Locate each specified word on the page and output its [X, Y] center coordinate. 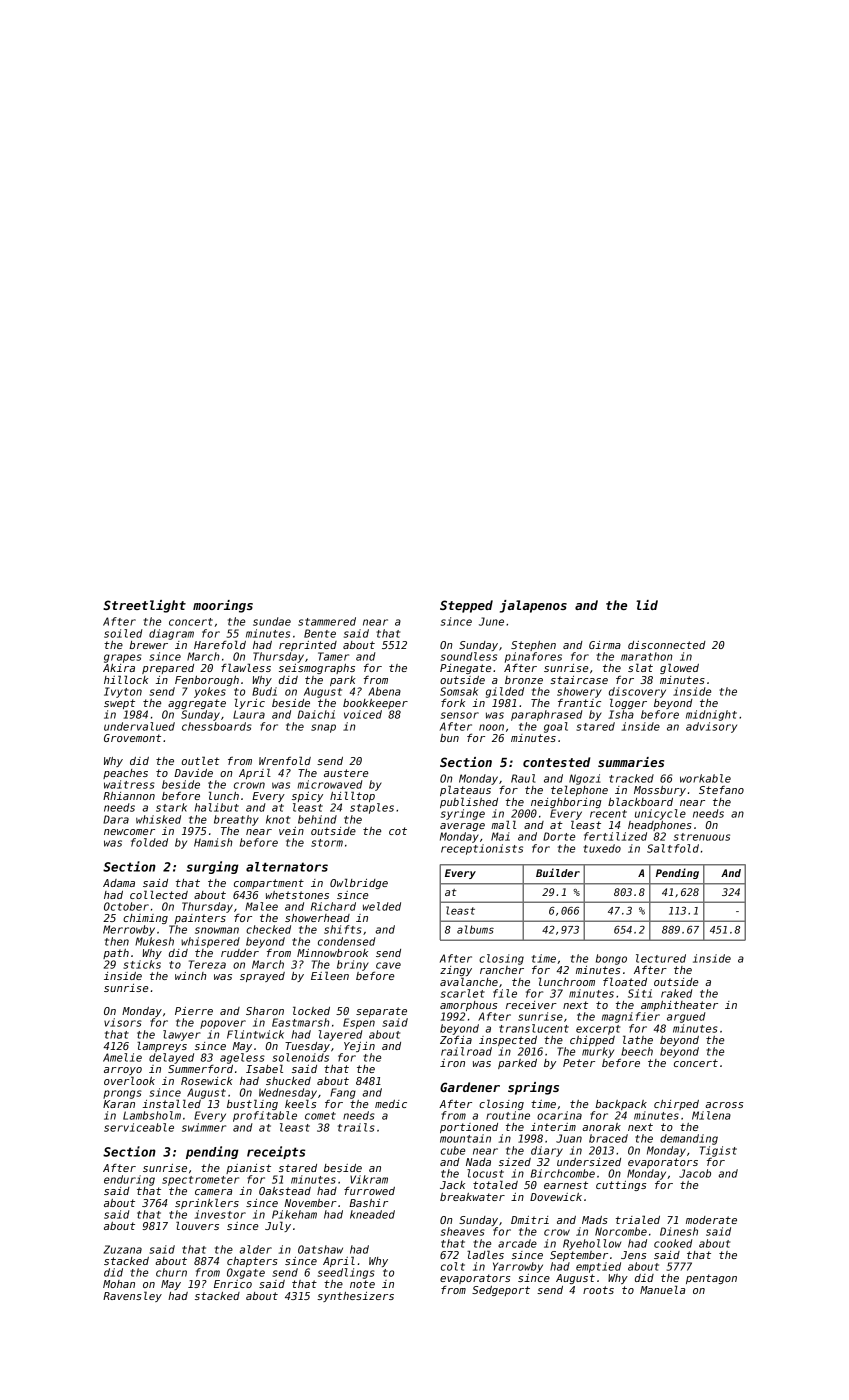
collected [159, 894]
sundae [272, 621]
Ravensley [132, 1296]
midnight [711, 715]
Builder [558, 872]
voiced [363, 714]
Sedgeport [501, 1291]
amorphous [468, 1006]
